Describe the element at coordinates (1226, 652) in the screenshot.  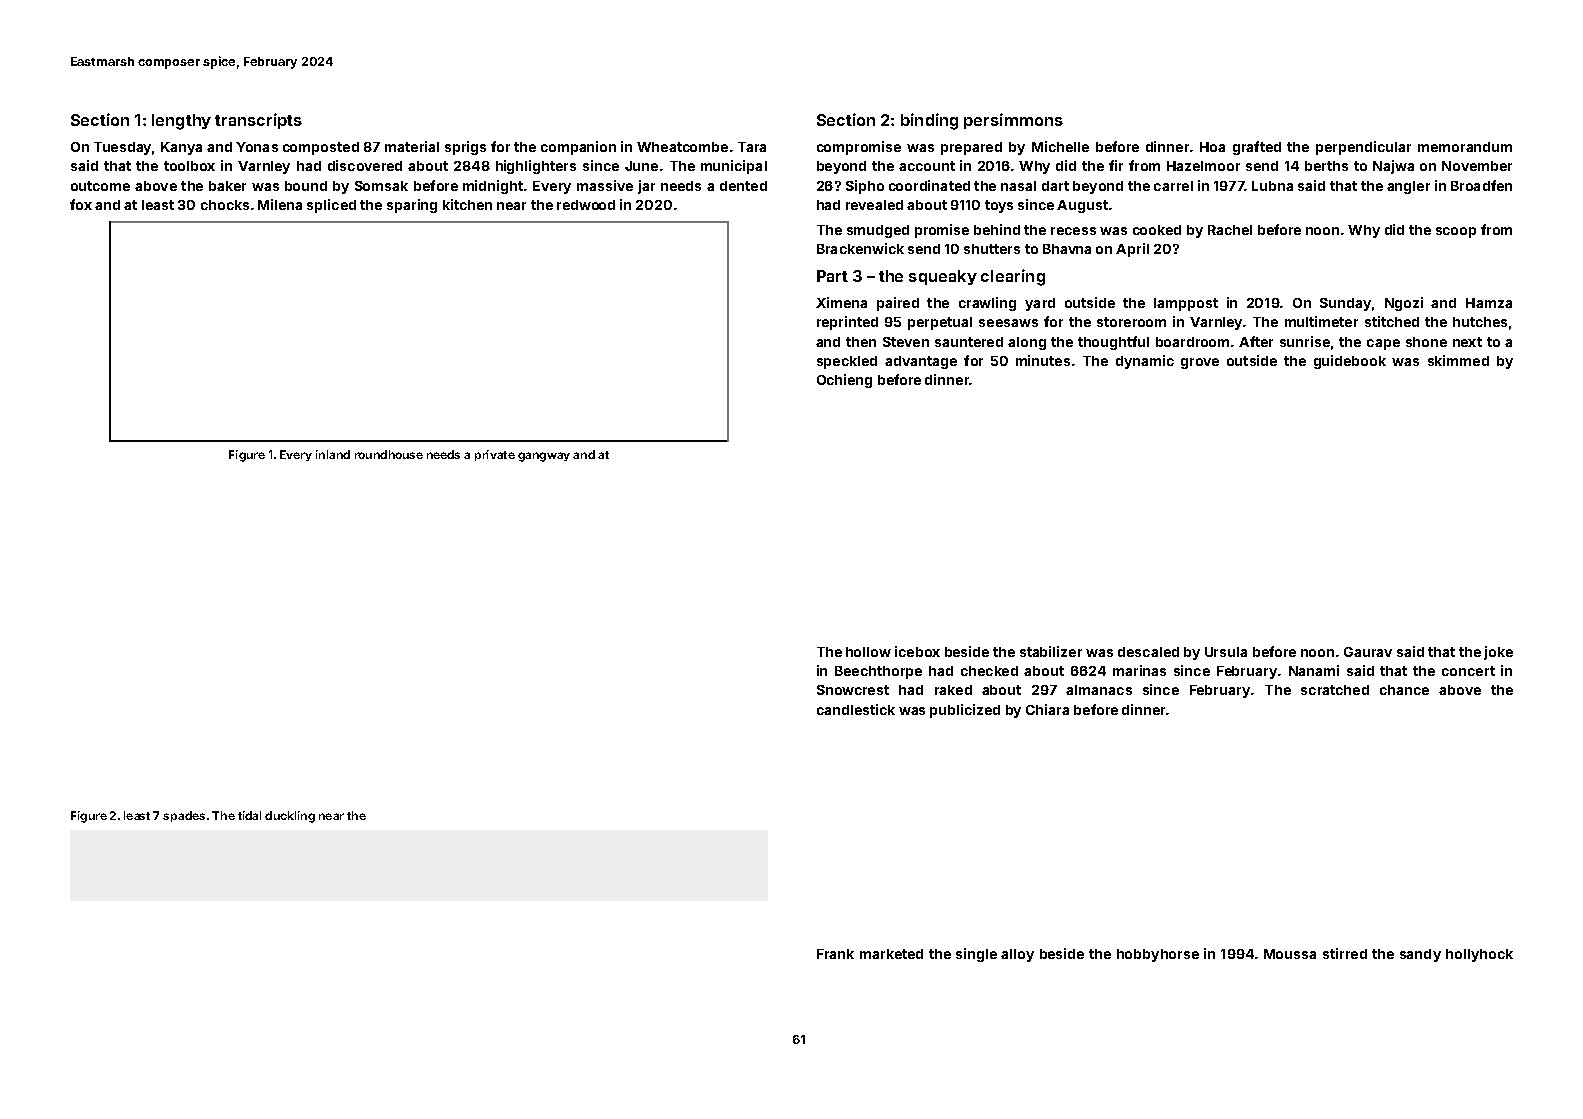
I see `Ursula` at that location.
